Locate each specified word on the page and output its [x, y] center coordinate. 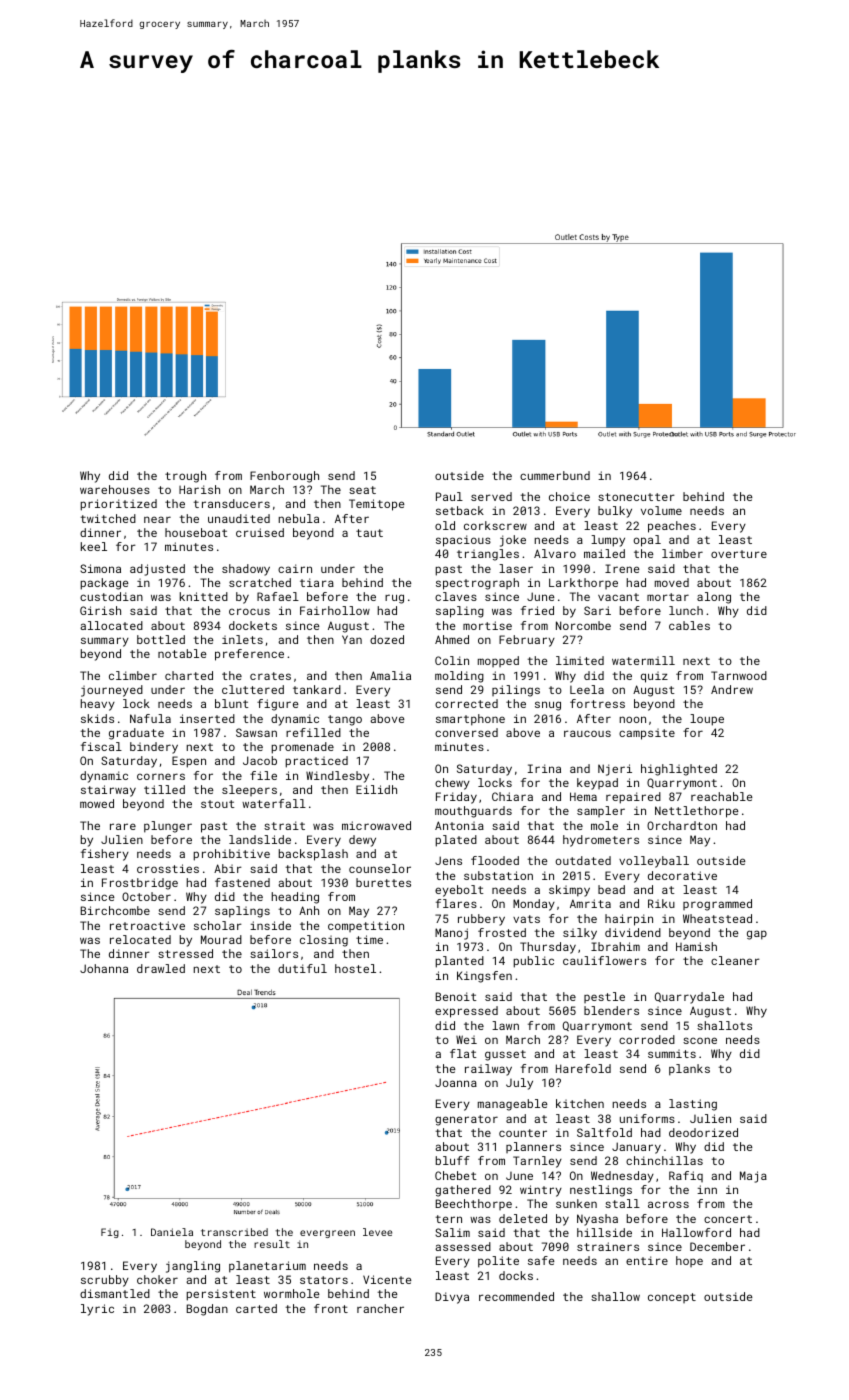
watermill [643, 660]
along [714, 598]
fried [537, 610]
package [105, 584]
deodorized [703, 1132]
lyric [97, 1310]
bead [611, 889]
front [331, 1308]
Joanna [456, 1082]
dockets [253, 625]
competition [366, 926]
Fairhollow [335, 610]
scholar [218, 925]
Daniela [172, 1232]
